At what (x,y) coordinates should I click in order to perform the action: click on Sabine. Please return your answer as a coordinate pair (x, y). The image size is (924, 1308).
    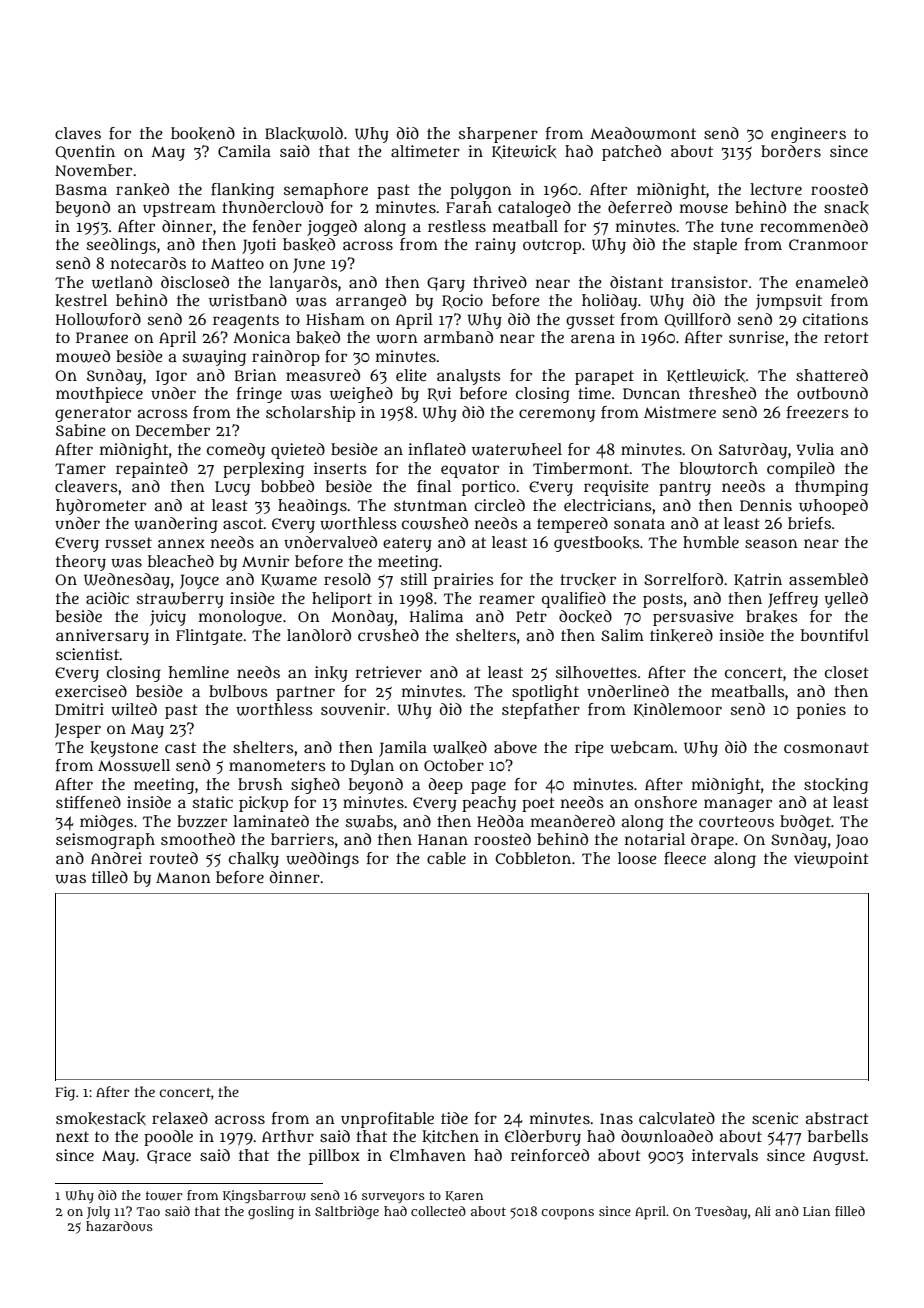
    Looking at the image, I should click on (81, 430).
